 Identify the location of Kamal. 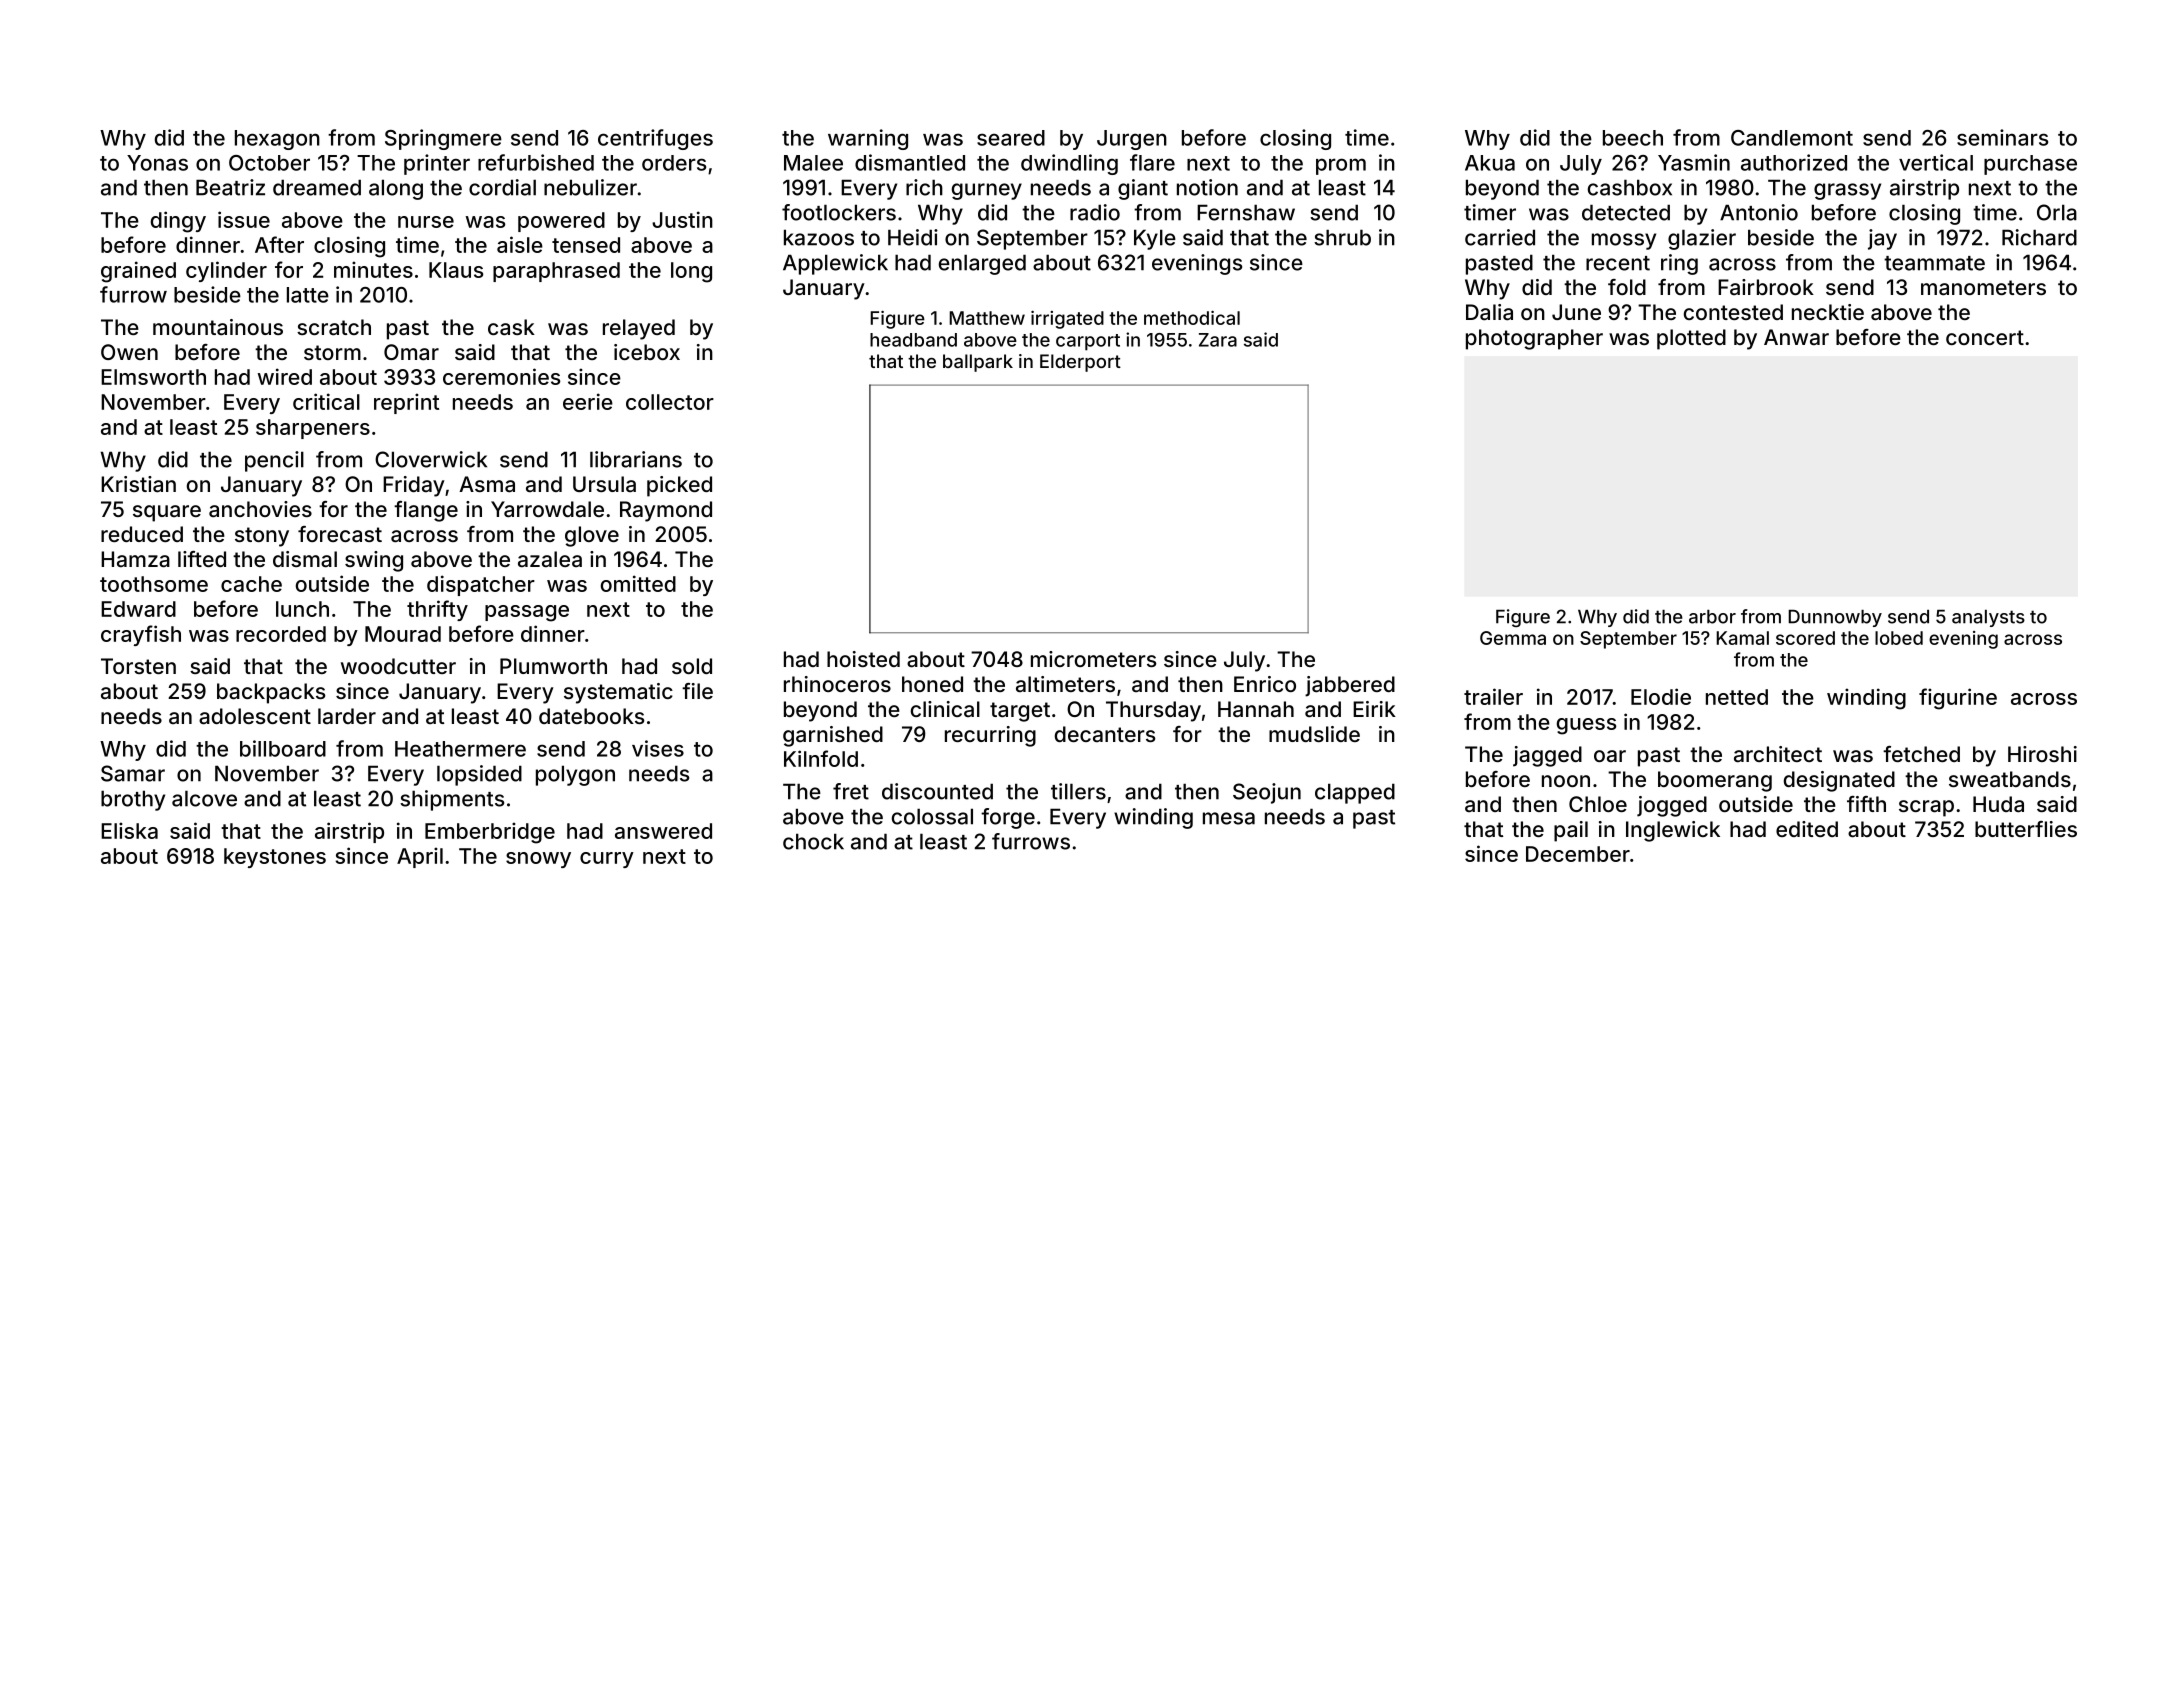
(1742, 638).
